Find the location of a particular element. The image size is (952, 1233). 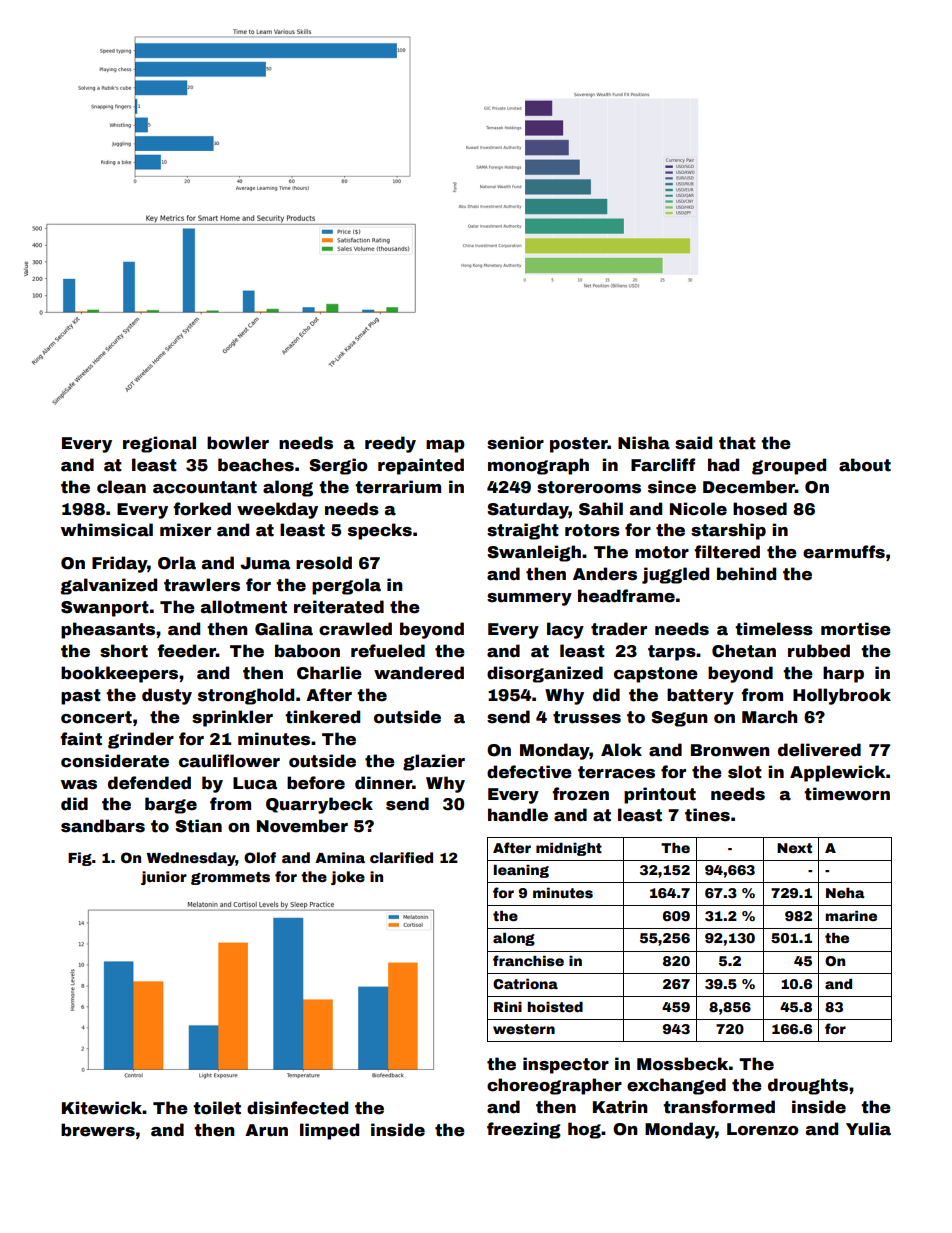

said is located at coordinates (693, 443).
